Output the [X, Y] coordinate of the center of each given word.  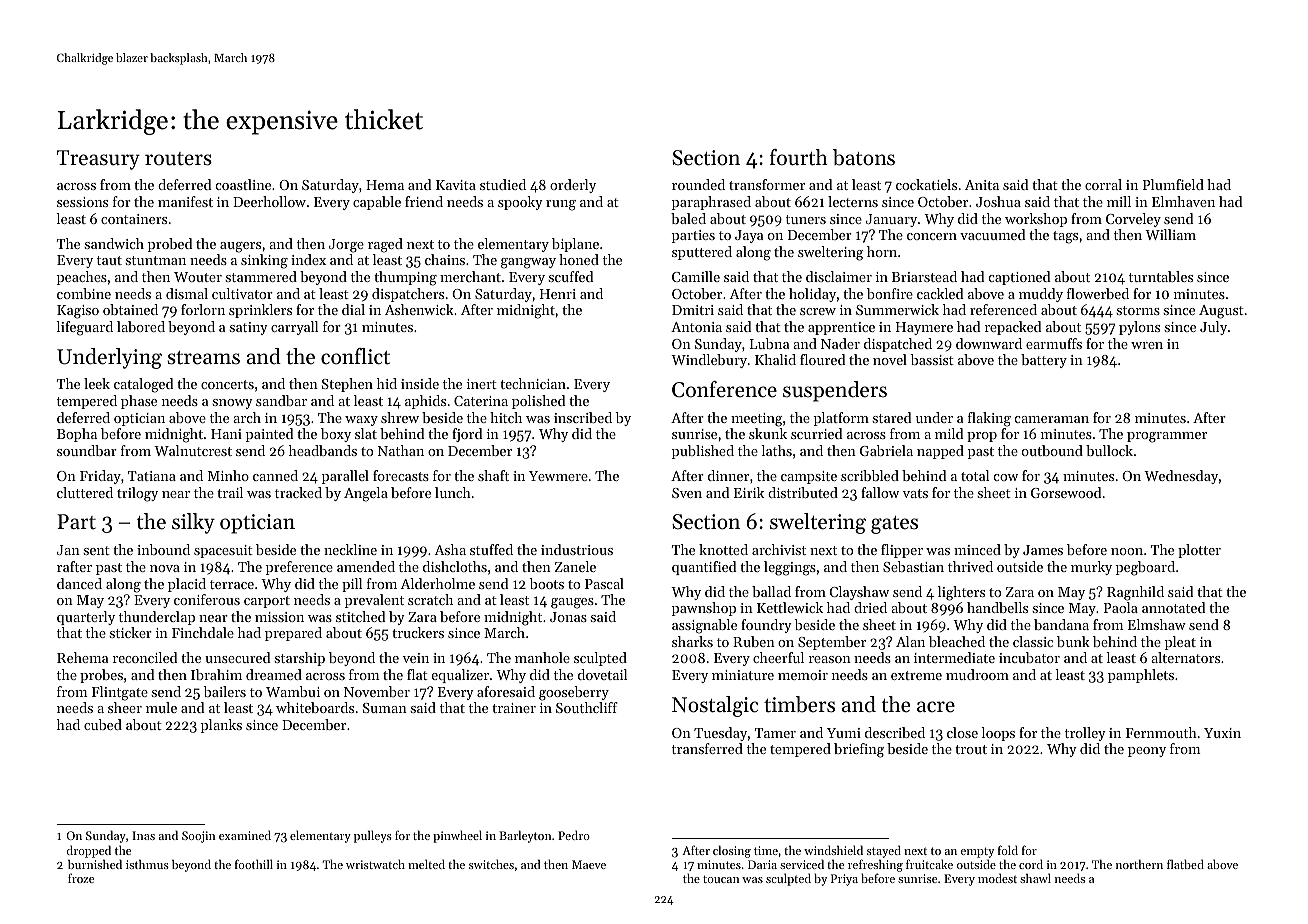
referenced [1003, 309]
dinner [728, 475]
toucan [721, 879]
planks [221, 726]
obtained [130, 309]
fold [1008, 850]
